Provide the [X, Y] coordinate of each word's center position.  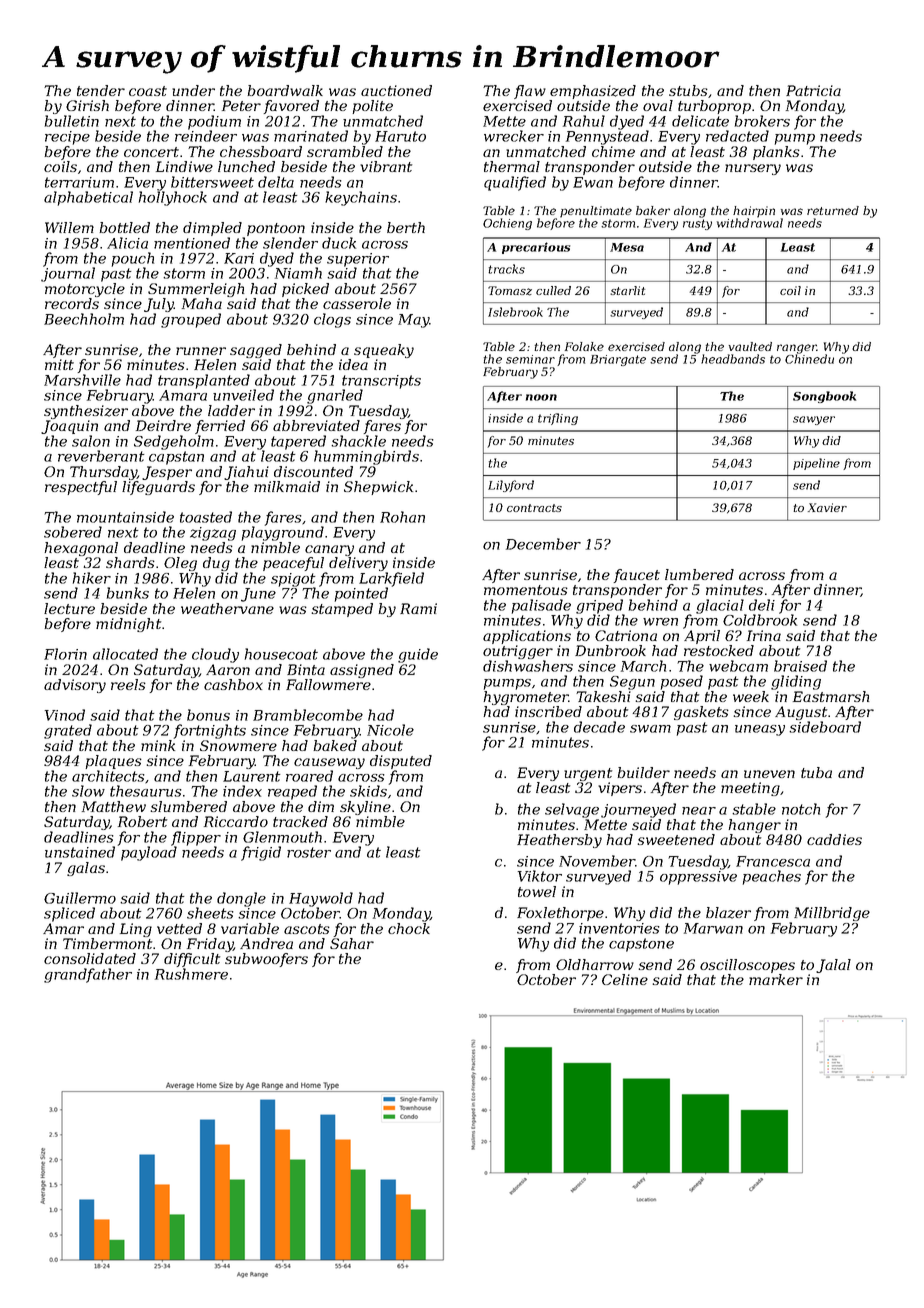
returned [833, 210]
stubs [688, 90]
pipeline [816, 464]
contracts [534, 508]
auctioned [396, 90]
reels [128, 684]
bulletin [72, 121]
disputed [401, 762]
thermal [512, 166]
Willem [69, 227]
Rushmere [191, 974]
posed [682, 682]
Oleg [180, 564]
